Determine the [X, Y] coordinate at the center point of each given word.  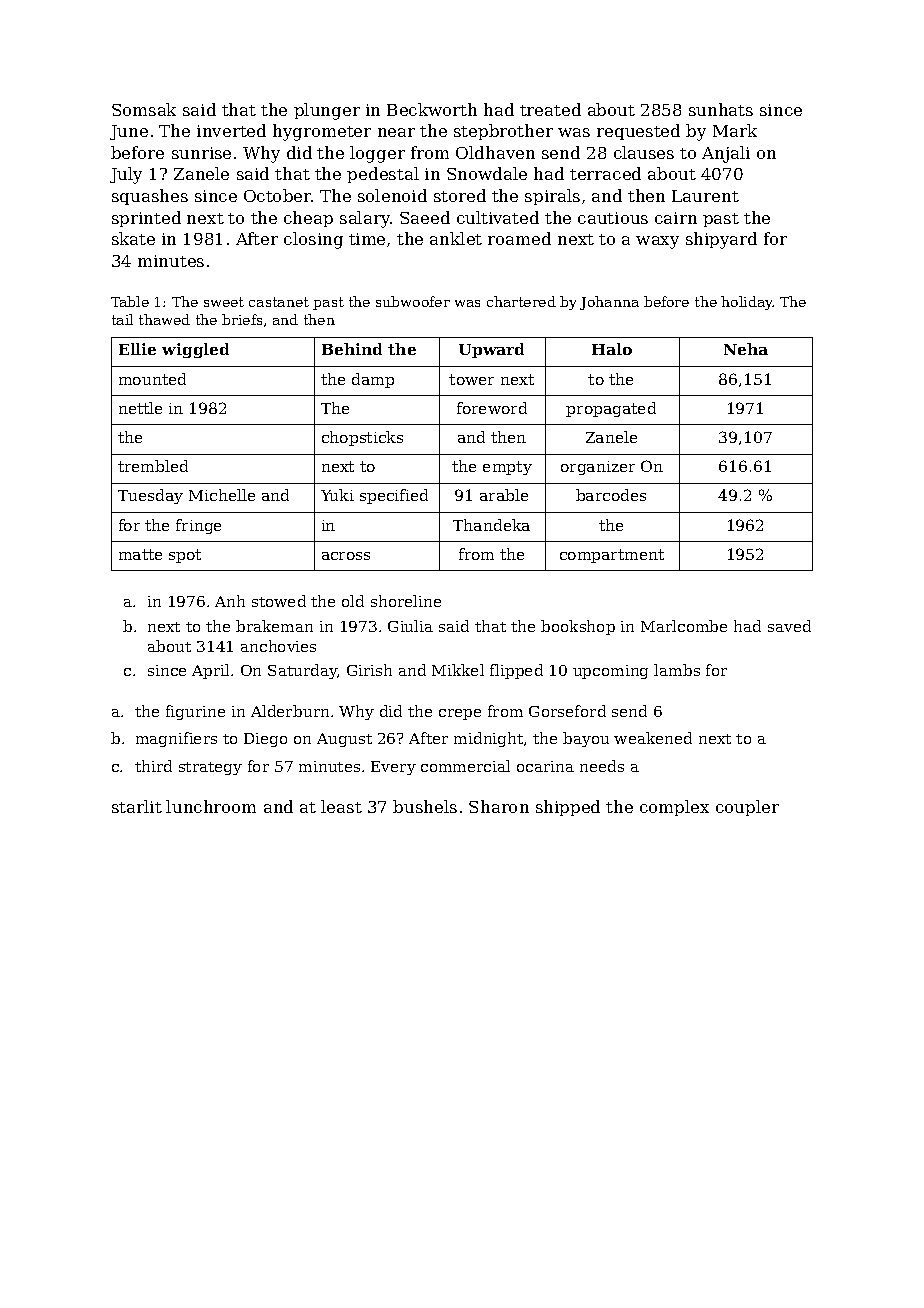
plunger [327, 111]
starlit [137, 806]
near [396, 132]
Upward [491, 350]
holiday [747, 303]
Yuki [337, 495]
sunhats [721, 109]
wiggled [195, 350]
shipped [568, 808]
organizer [598, 468]
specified [394, 496]
